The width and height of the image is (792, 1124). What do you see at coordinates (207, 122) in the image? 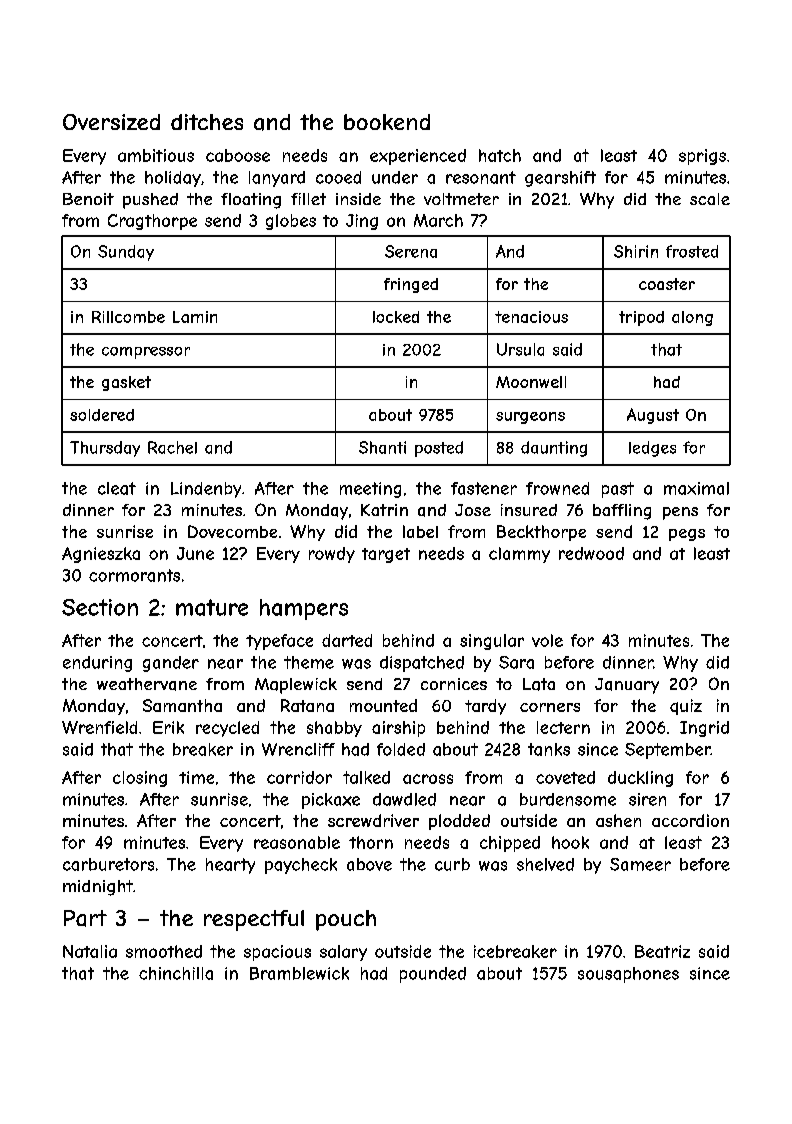
I see `ditches` at bounding box center [207, 122].
